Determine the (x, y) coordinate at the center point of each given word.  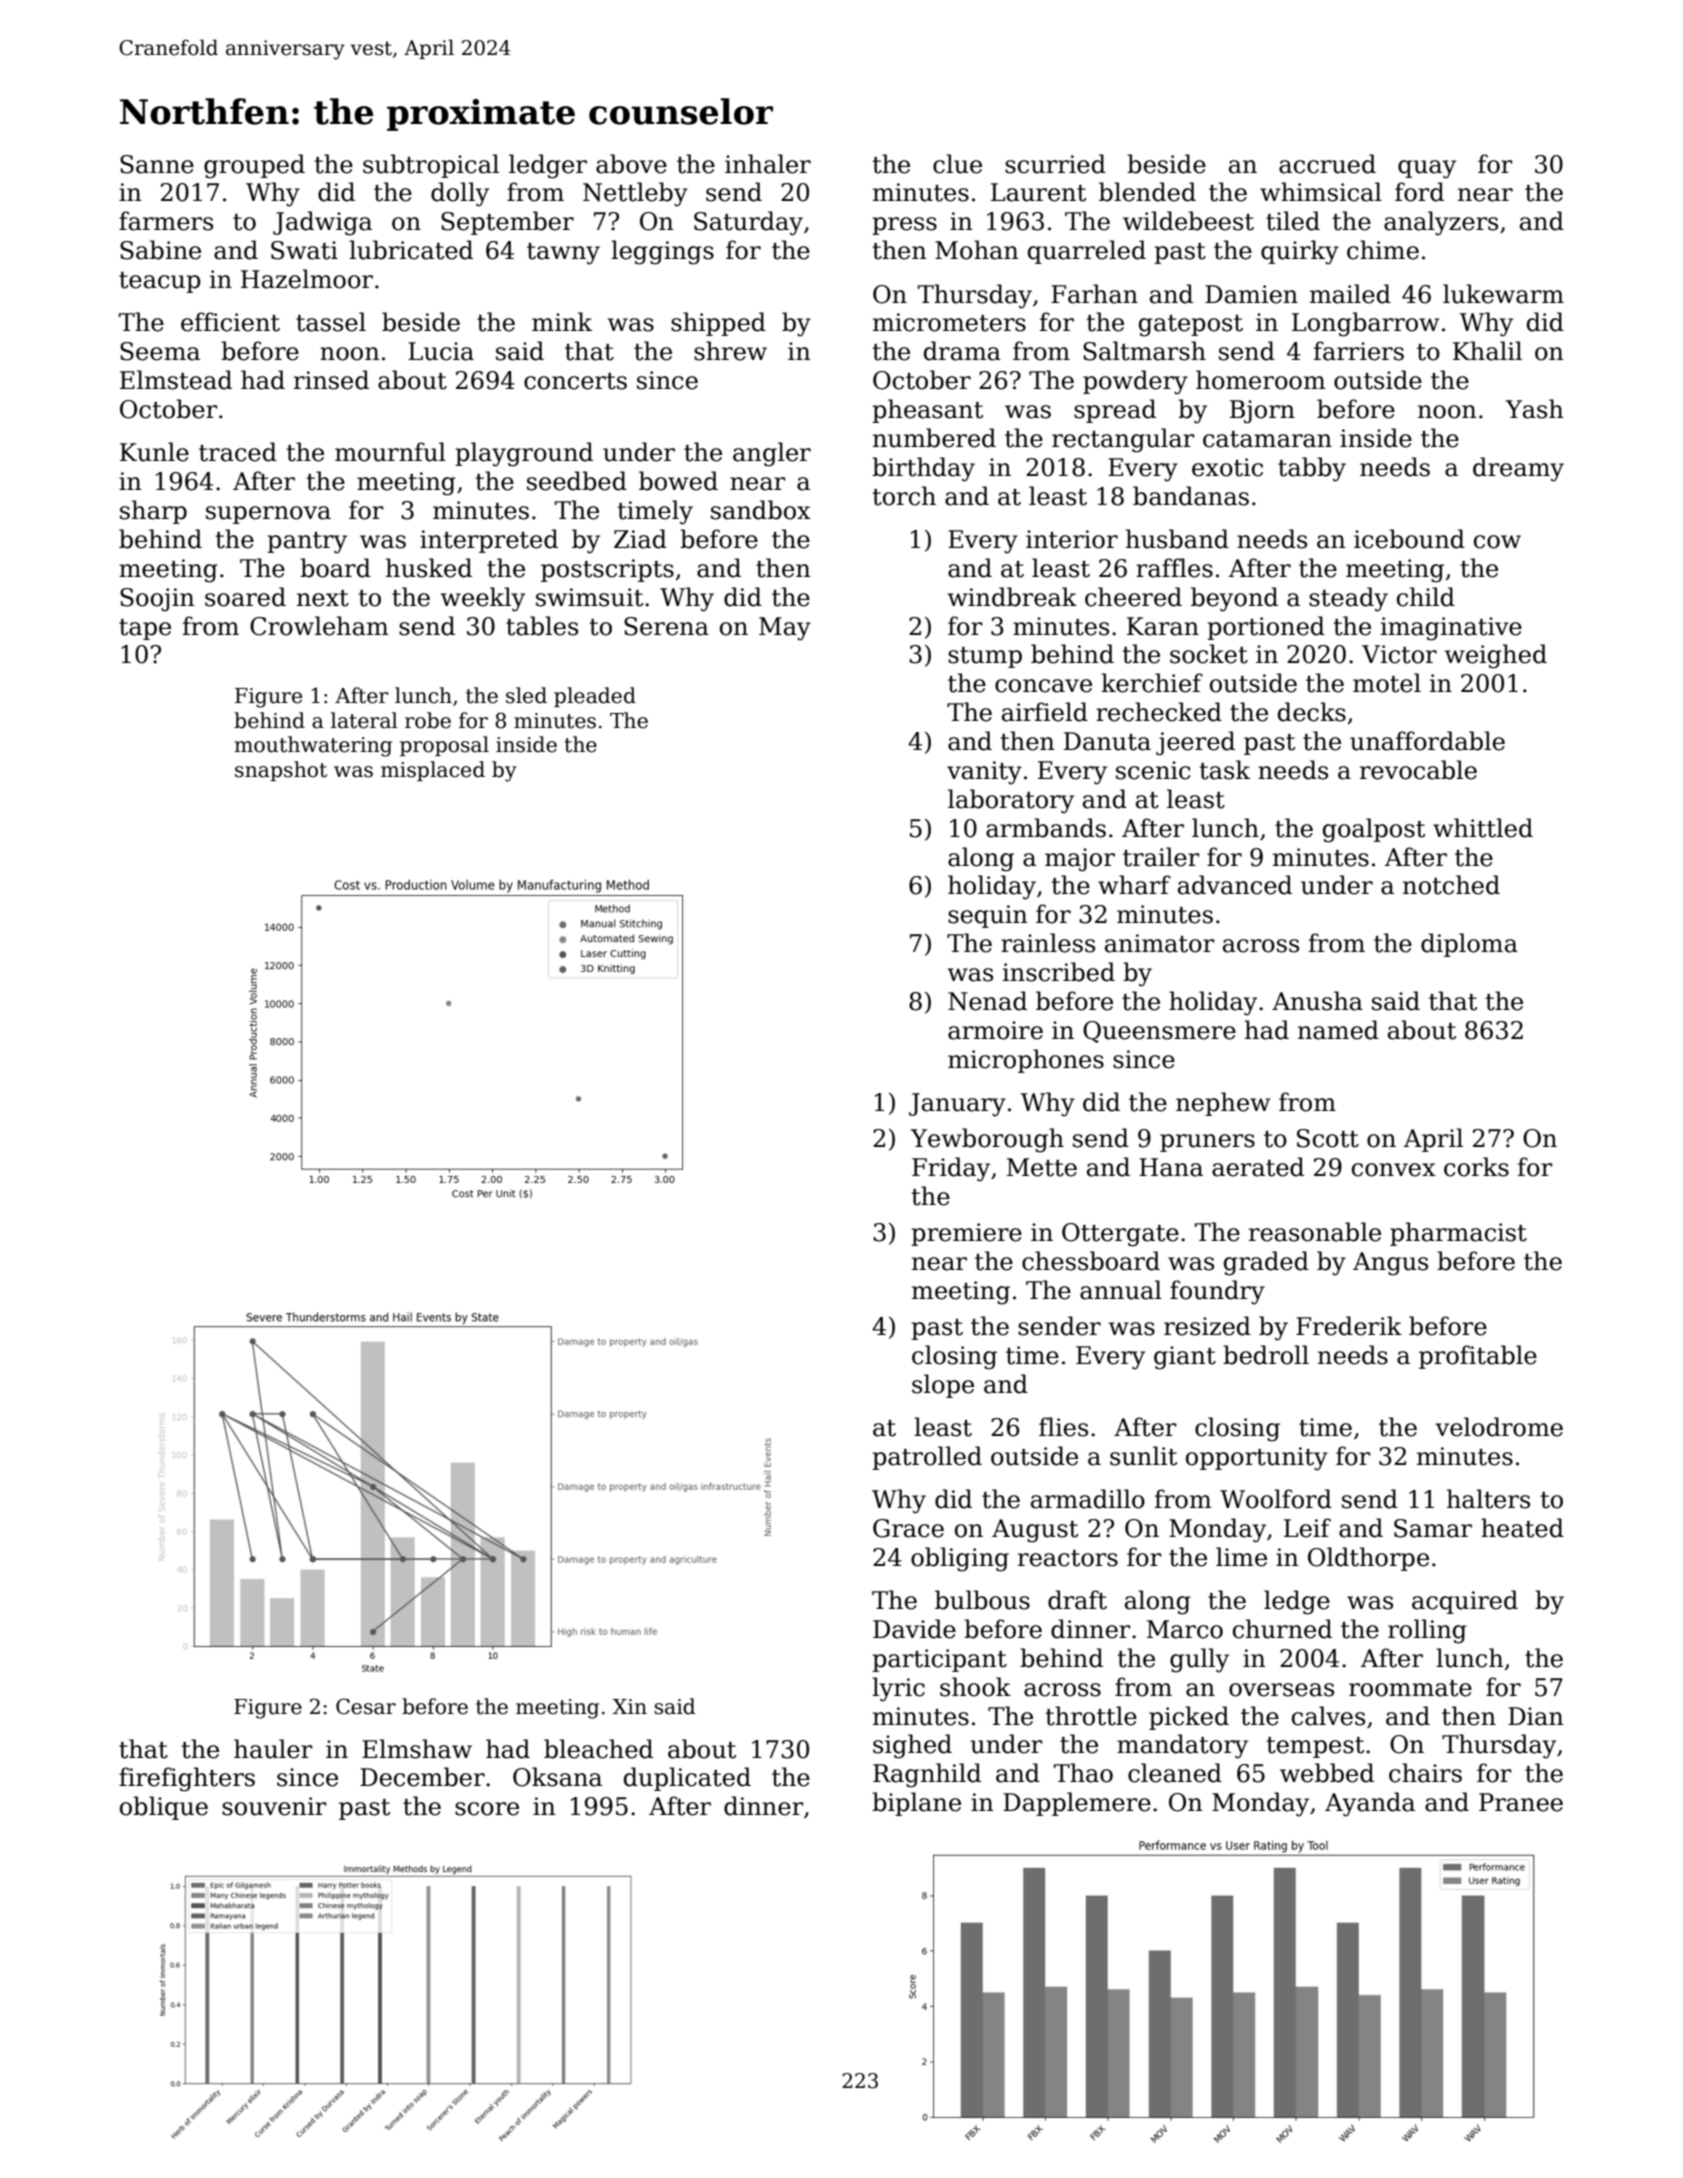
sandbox (761, 510)
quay (1427, 169)
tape (145, 629)
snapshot (281, 771)
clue (957, 164)
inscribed (1059, 972)
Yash (1535, 409)
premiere (966, 1234)
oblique (164, 1808)
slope (943, 1386)
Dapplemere (1077, 1804)
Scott (1328, 1138)
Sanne (157, 164)
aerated (1258, 1167)
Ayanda (1370, 1804)
